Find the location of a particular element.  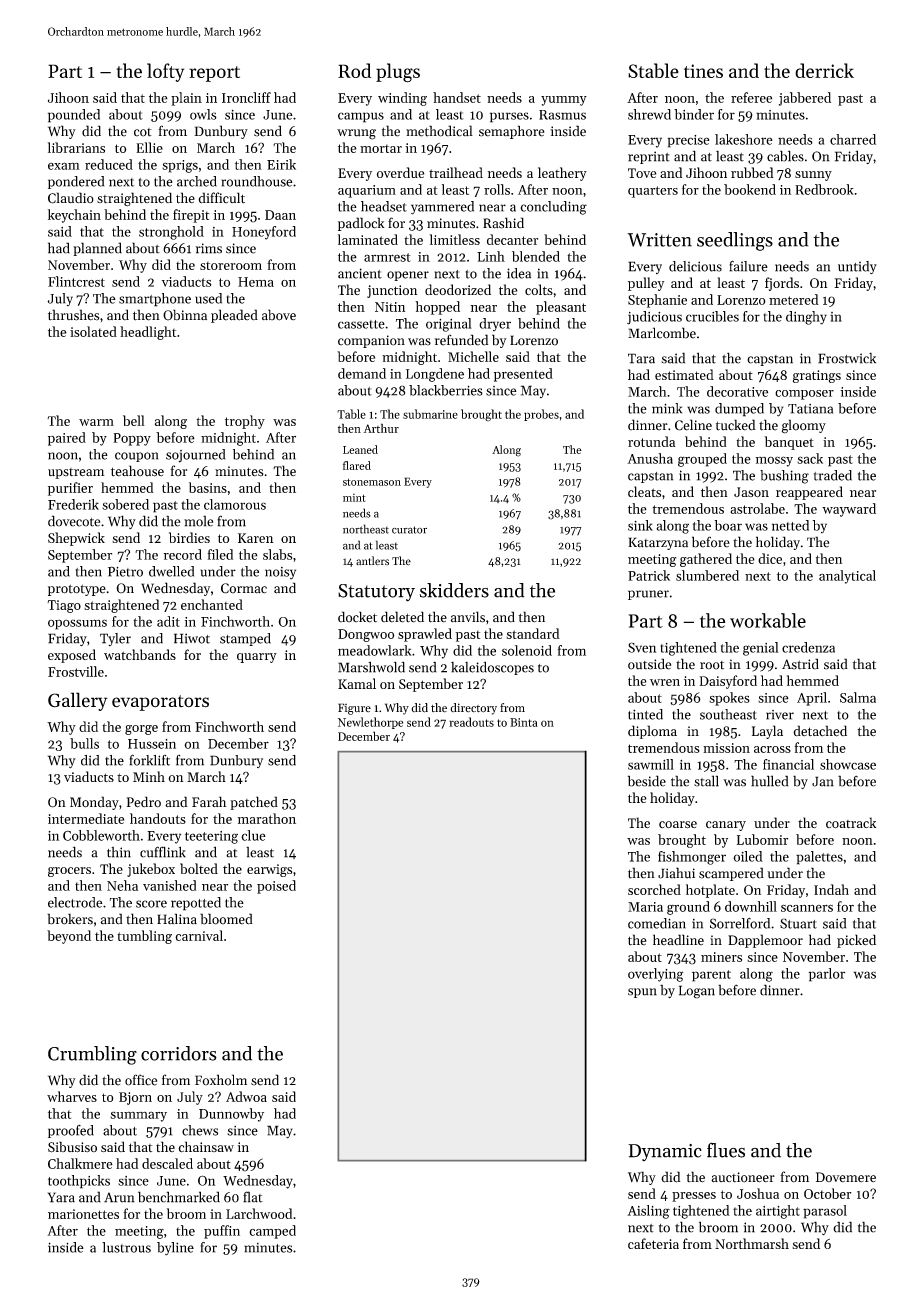

companion is located at coordinates (371, 341).
